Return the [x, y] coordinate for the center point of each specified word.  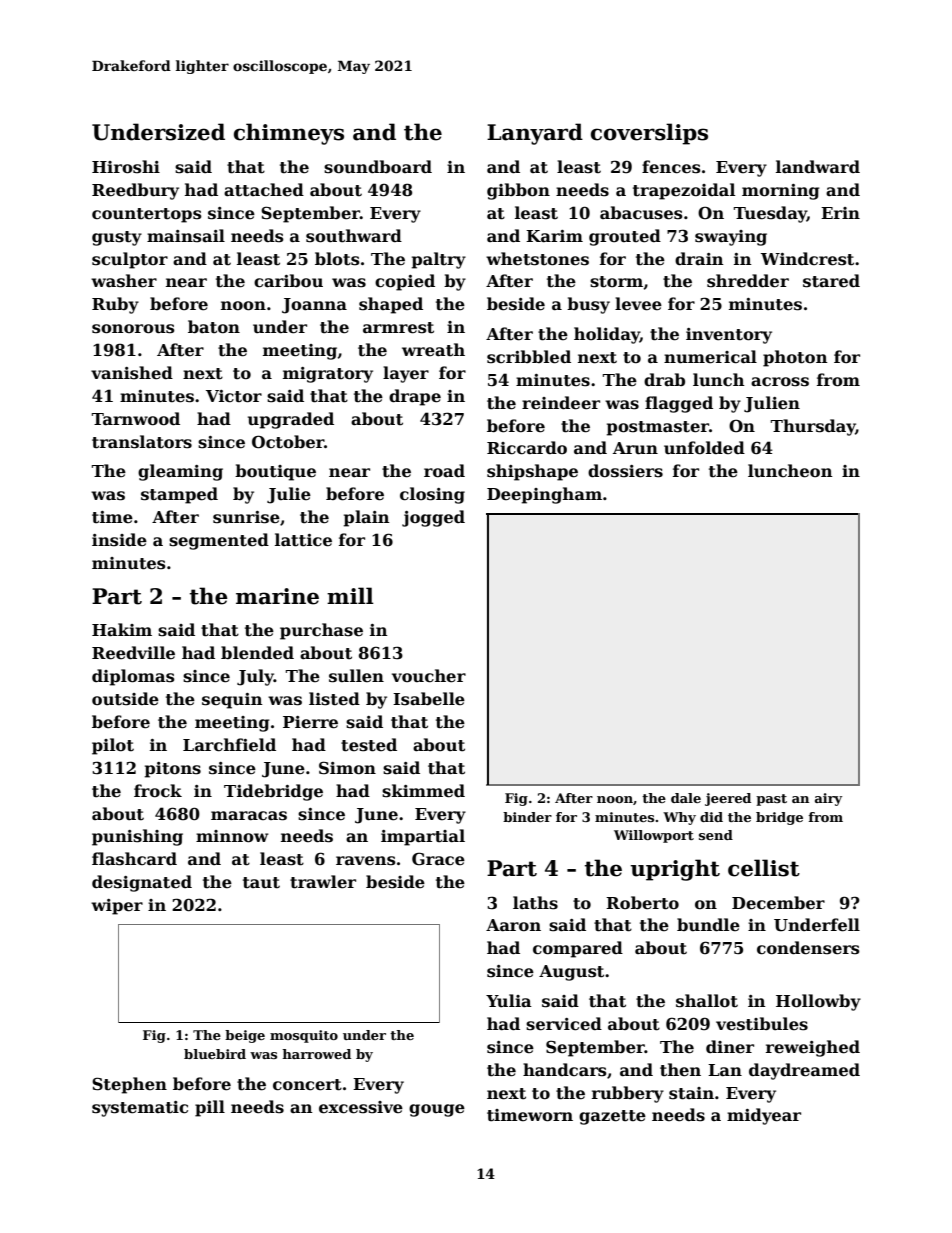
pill [210, 1108]
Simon [347, 768]
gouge [437, 1110]
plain [367, 518]
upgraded [291, 420]
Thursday [813, 427]
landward [818, 166]
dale [686, 798]
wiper [117, 907]
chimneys [289, 134]
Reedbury [135, 191]
